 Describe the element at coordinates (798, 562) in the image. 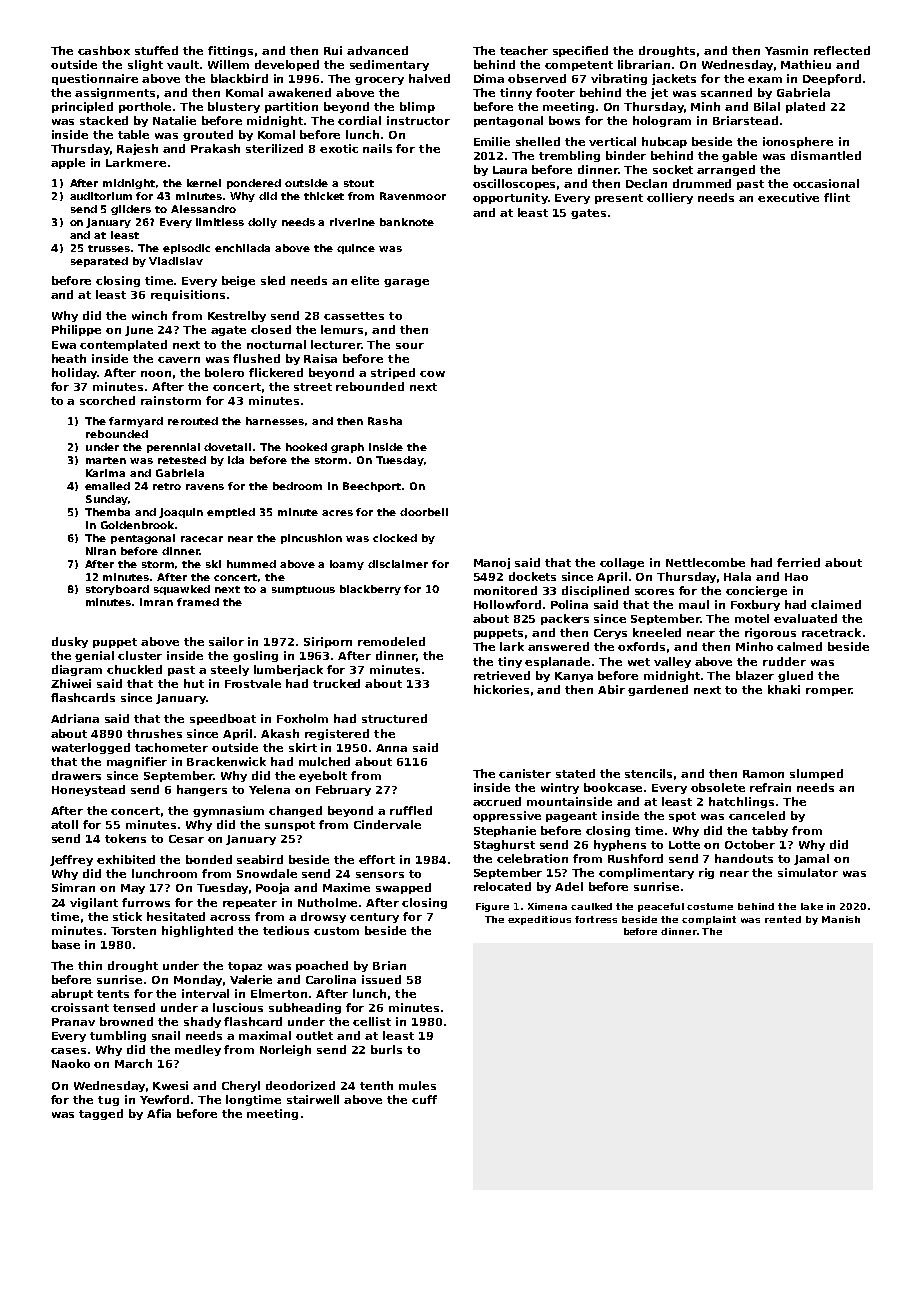

I see `ferried` at that location.
